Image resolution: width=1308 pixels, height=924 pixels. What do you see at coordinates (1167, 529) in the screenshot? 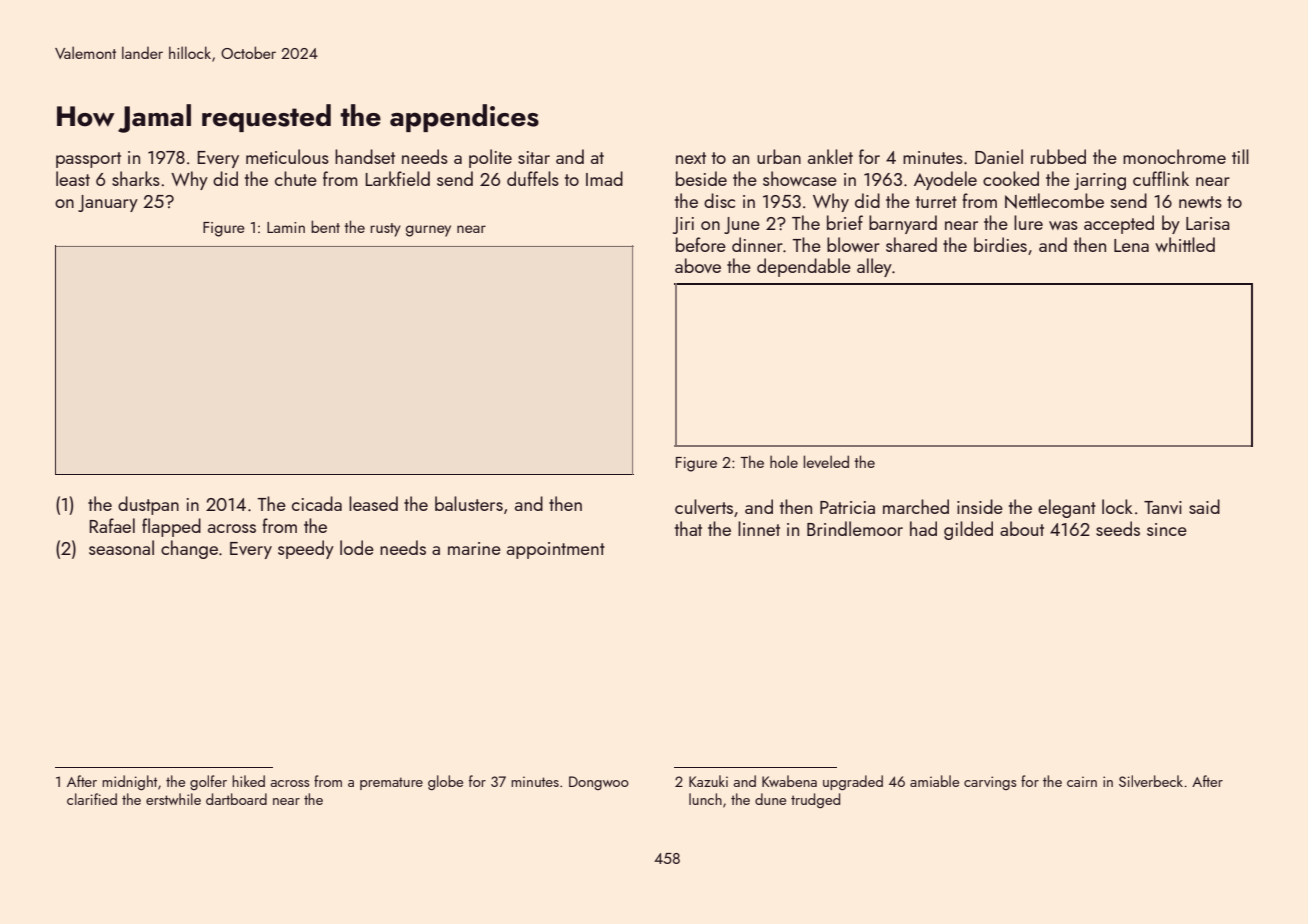
I see `since` at bounding box center [1167, 529].
